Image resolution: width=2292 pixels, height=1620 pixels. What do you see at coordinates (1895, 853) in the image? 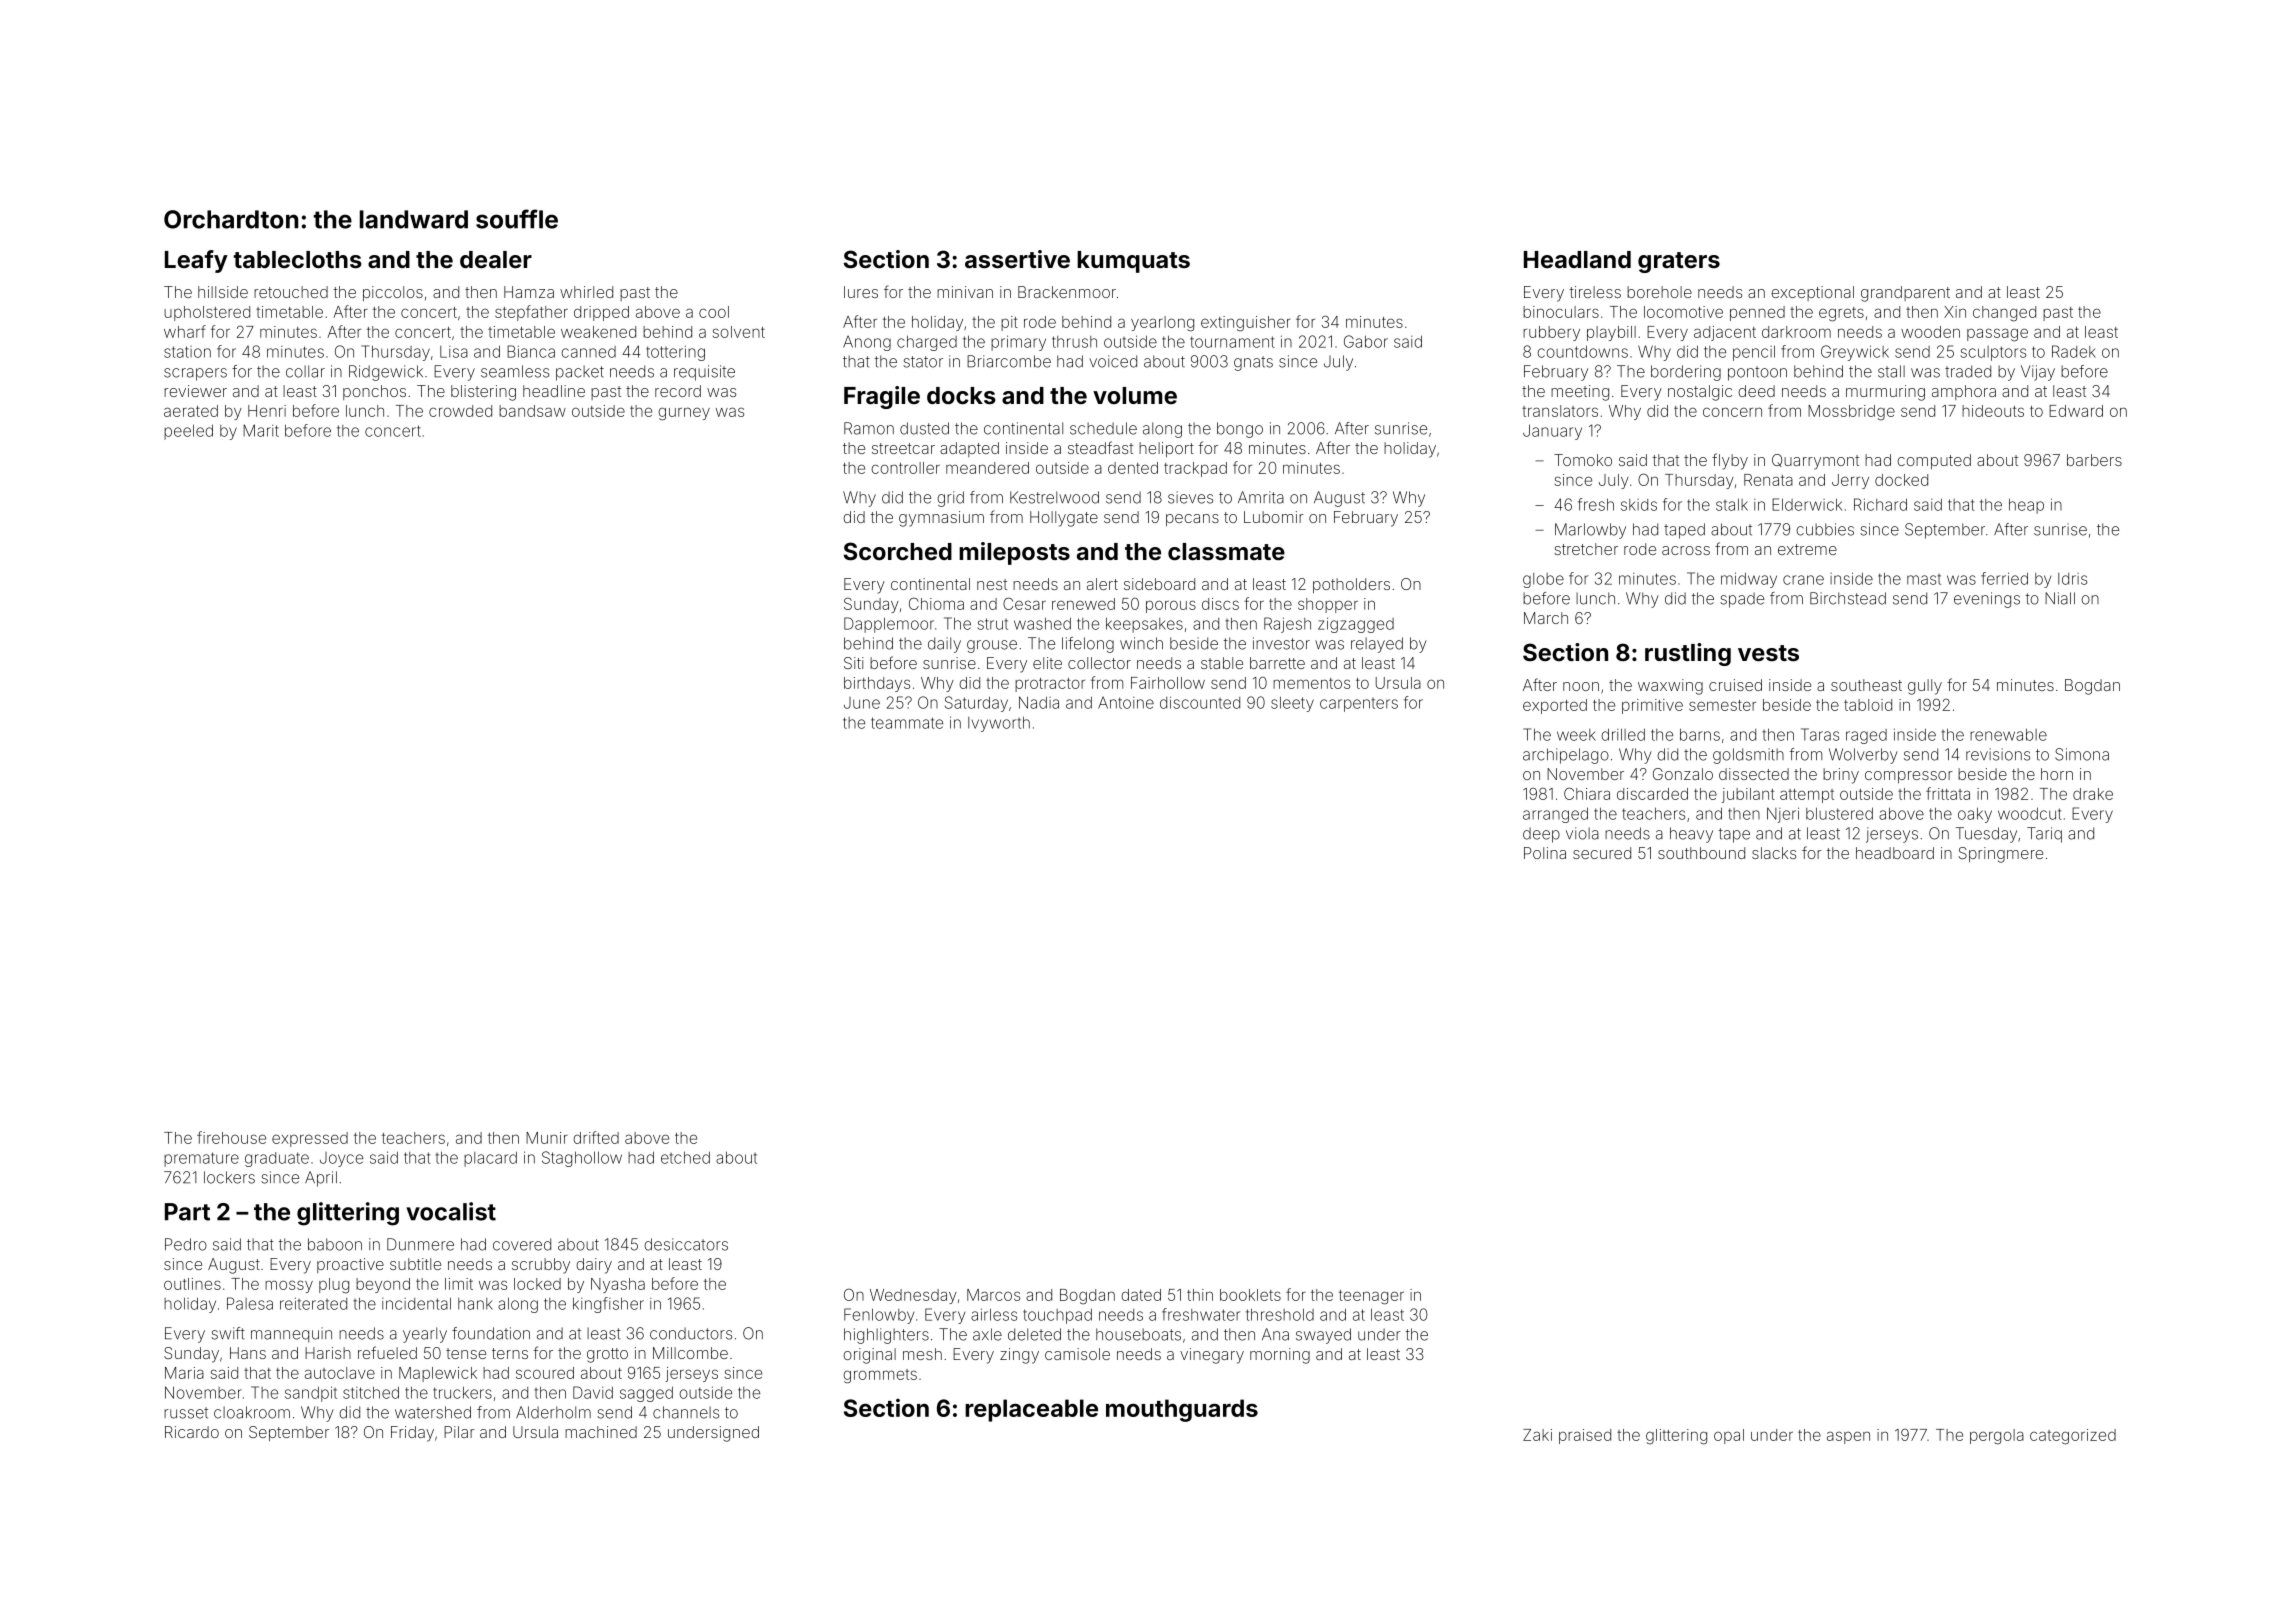
I see `headboard` at bounding box center [1895, 853].
